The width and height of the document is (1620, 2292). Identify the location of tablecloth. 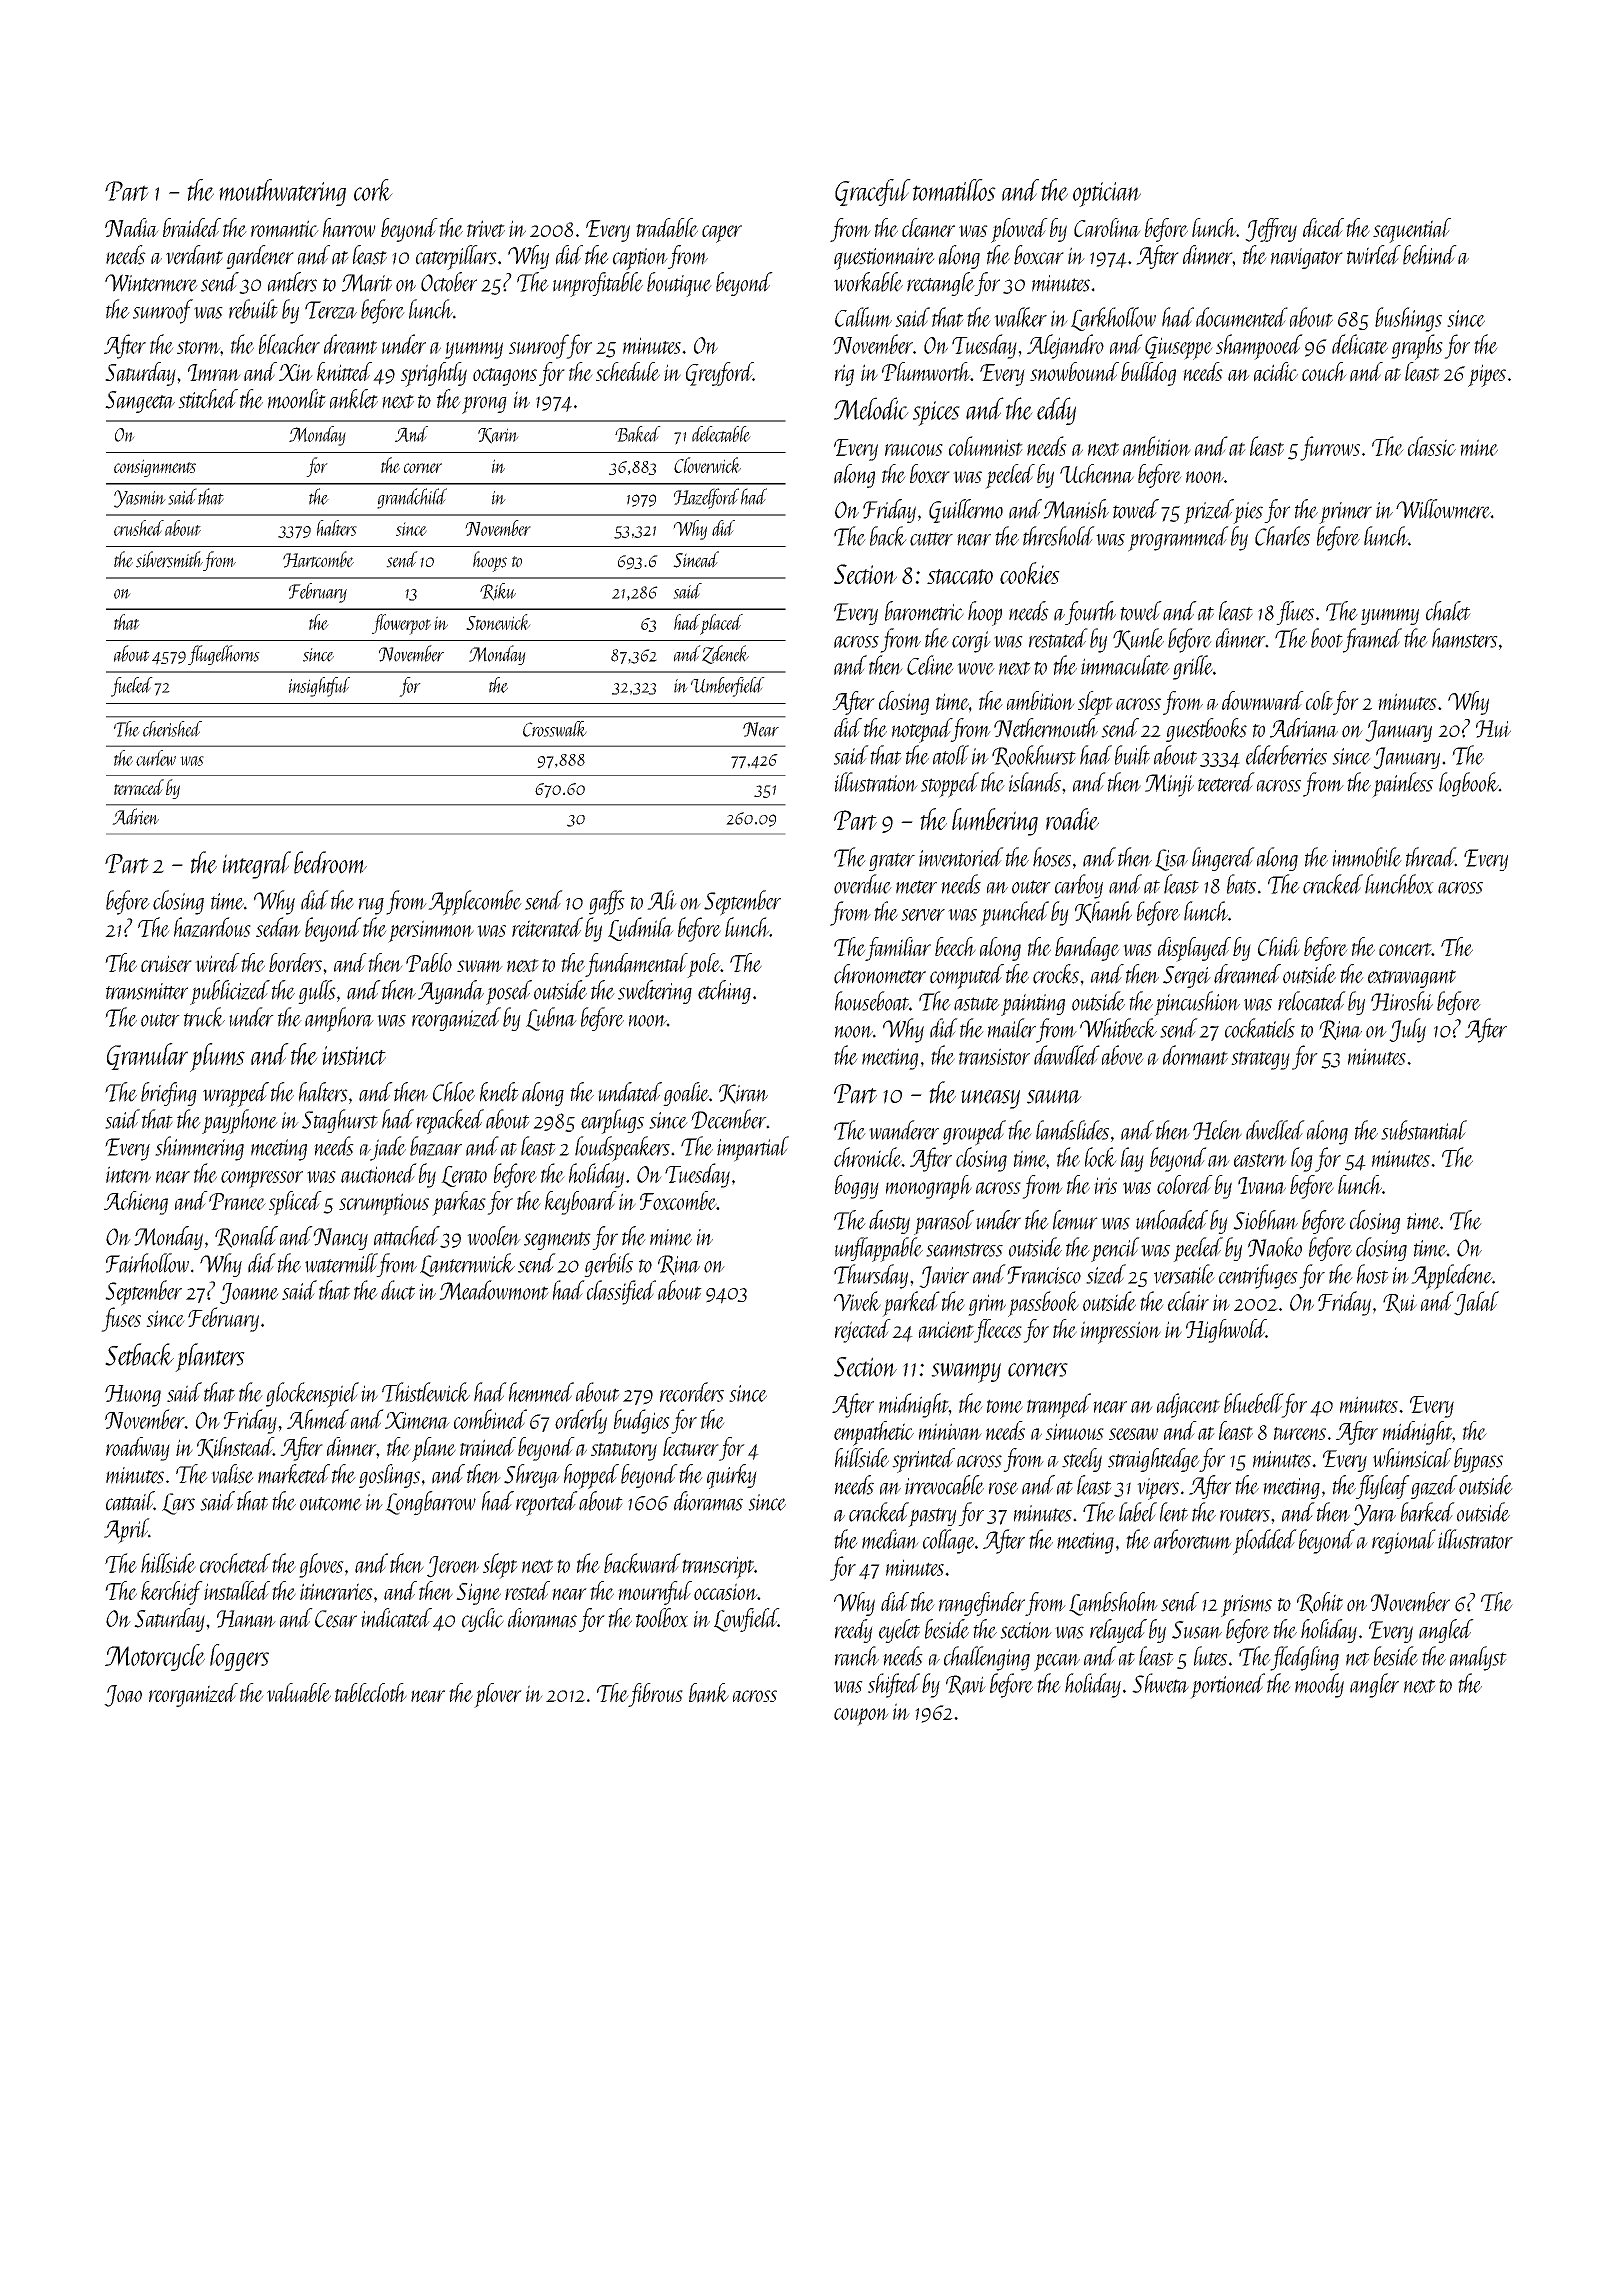
(371, 1692).
